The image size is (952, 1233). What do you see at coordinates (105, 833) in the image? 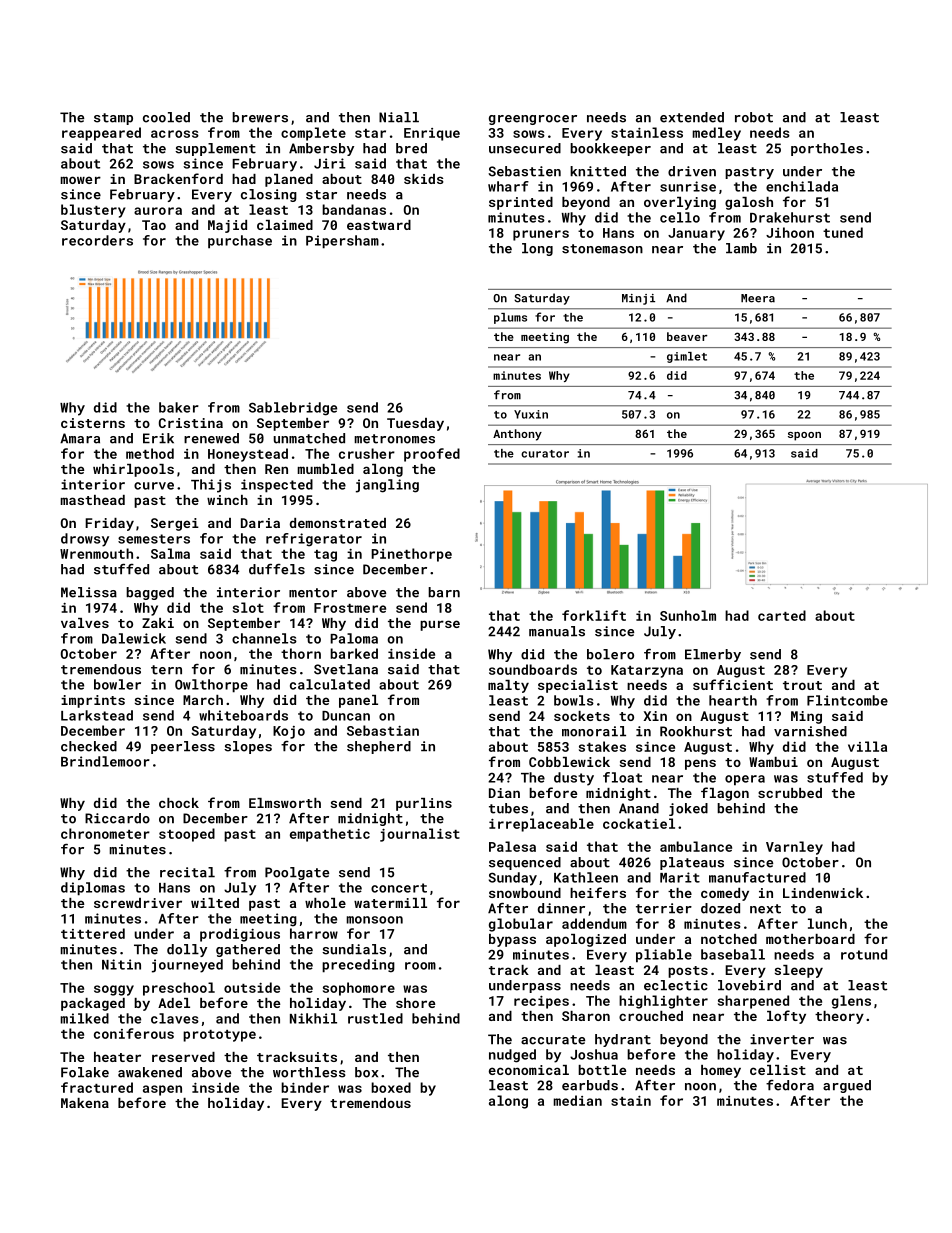
I see `chronometer` at bounding box center [105, 833].
